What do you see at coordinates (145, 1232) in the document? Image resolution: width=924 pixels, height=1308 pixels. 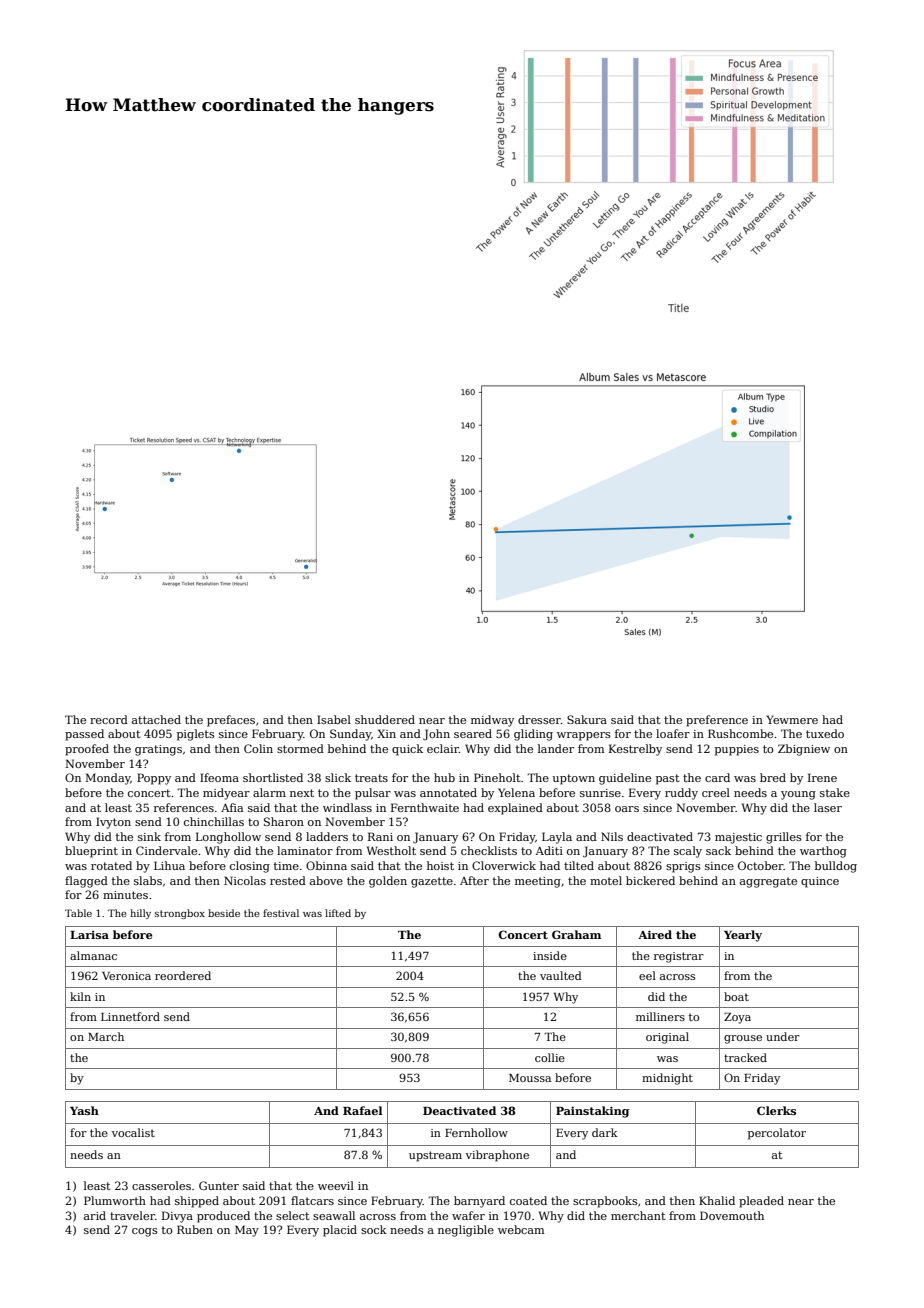 I see `cogs` at bounding box center [145, 1232].
